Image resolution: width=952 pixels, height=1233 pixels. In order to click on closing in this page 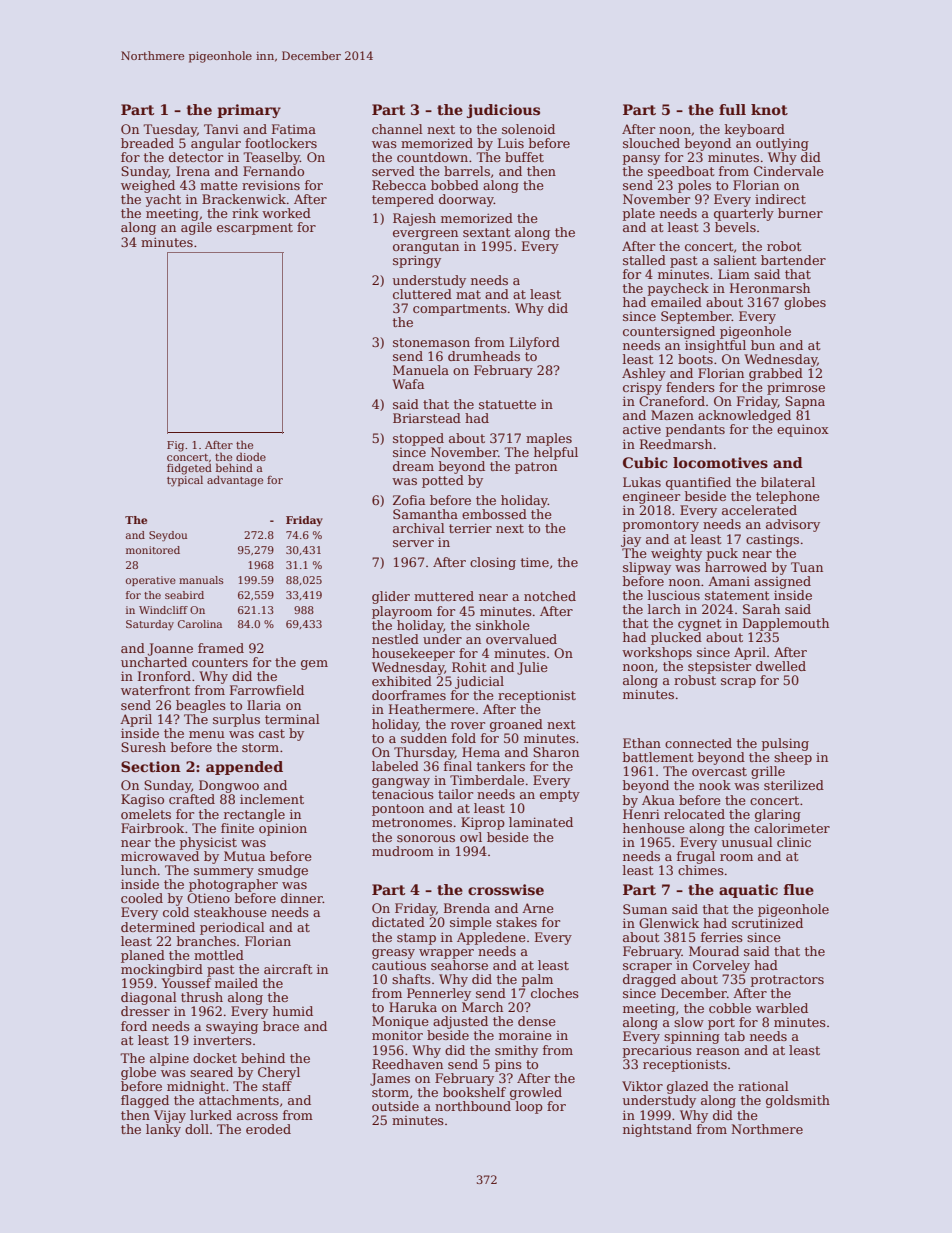, I will do `click(493, 563)`.
